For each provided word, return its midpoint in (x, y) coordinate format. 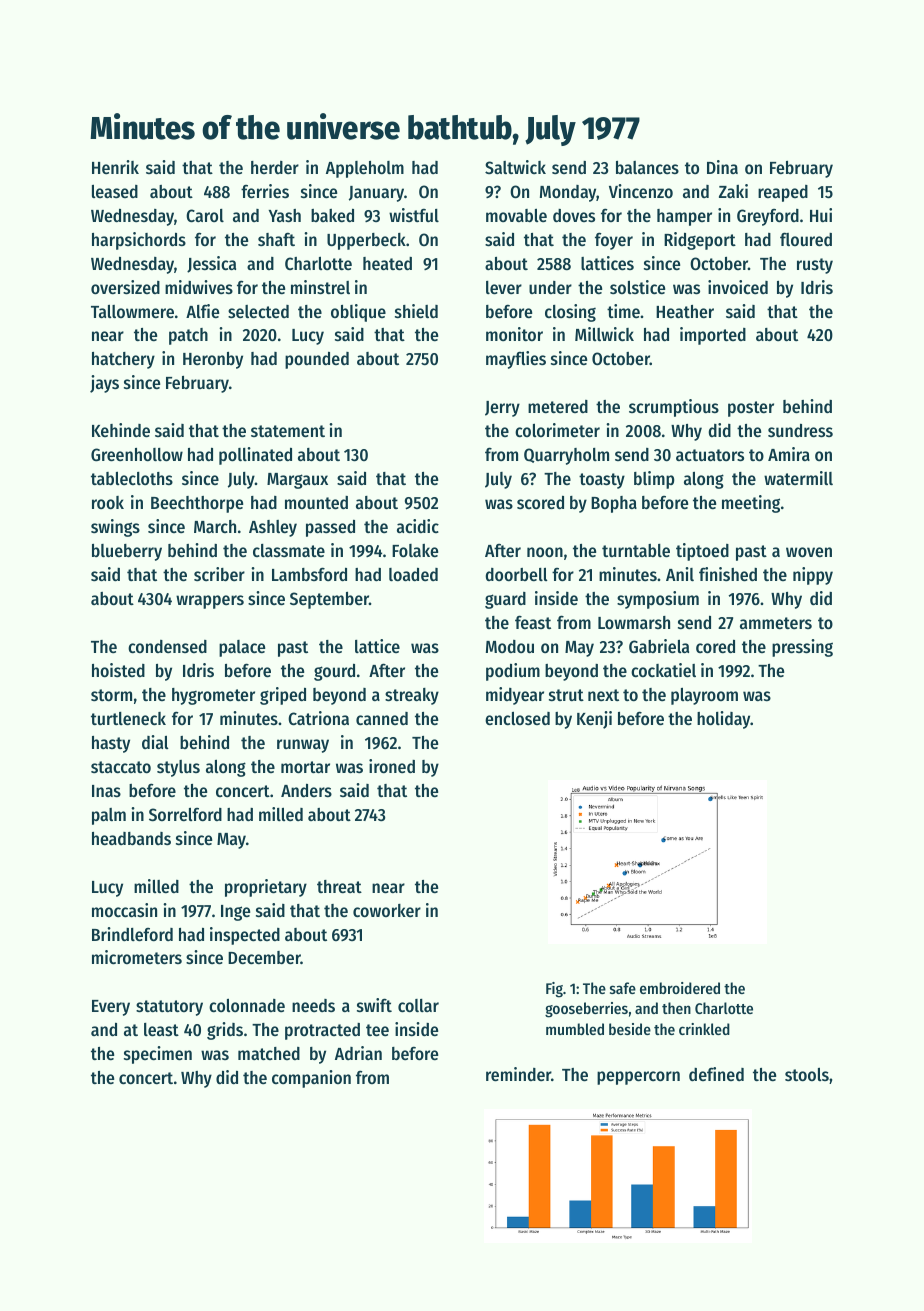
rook (108, 502)
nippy (813, 576)
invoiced (738, 287)
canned (382, 718)
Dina (722, 167)
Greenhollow (137, 454)
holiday (724, 720)
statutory (169, 1008)
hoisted (118, 670)
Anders (306, 790)
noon (545, 552)
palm (109, 816)
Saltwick (515, 167)
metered (558, 406)
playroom (704, 696)
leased (115, 191)
